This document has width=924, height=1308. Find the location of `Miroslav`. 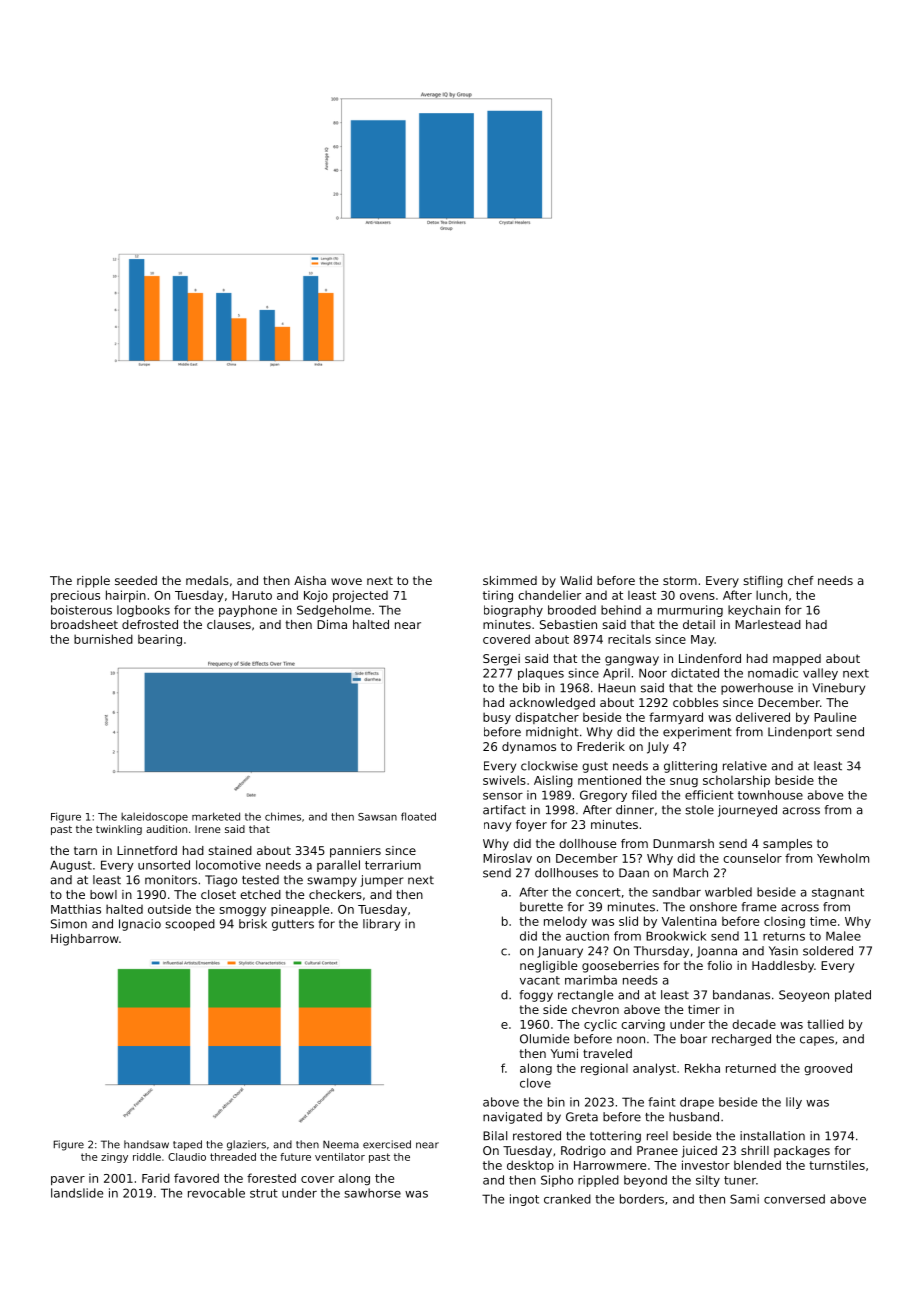

Miroslav is located at coordinates (507, 858).
